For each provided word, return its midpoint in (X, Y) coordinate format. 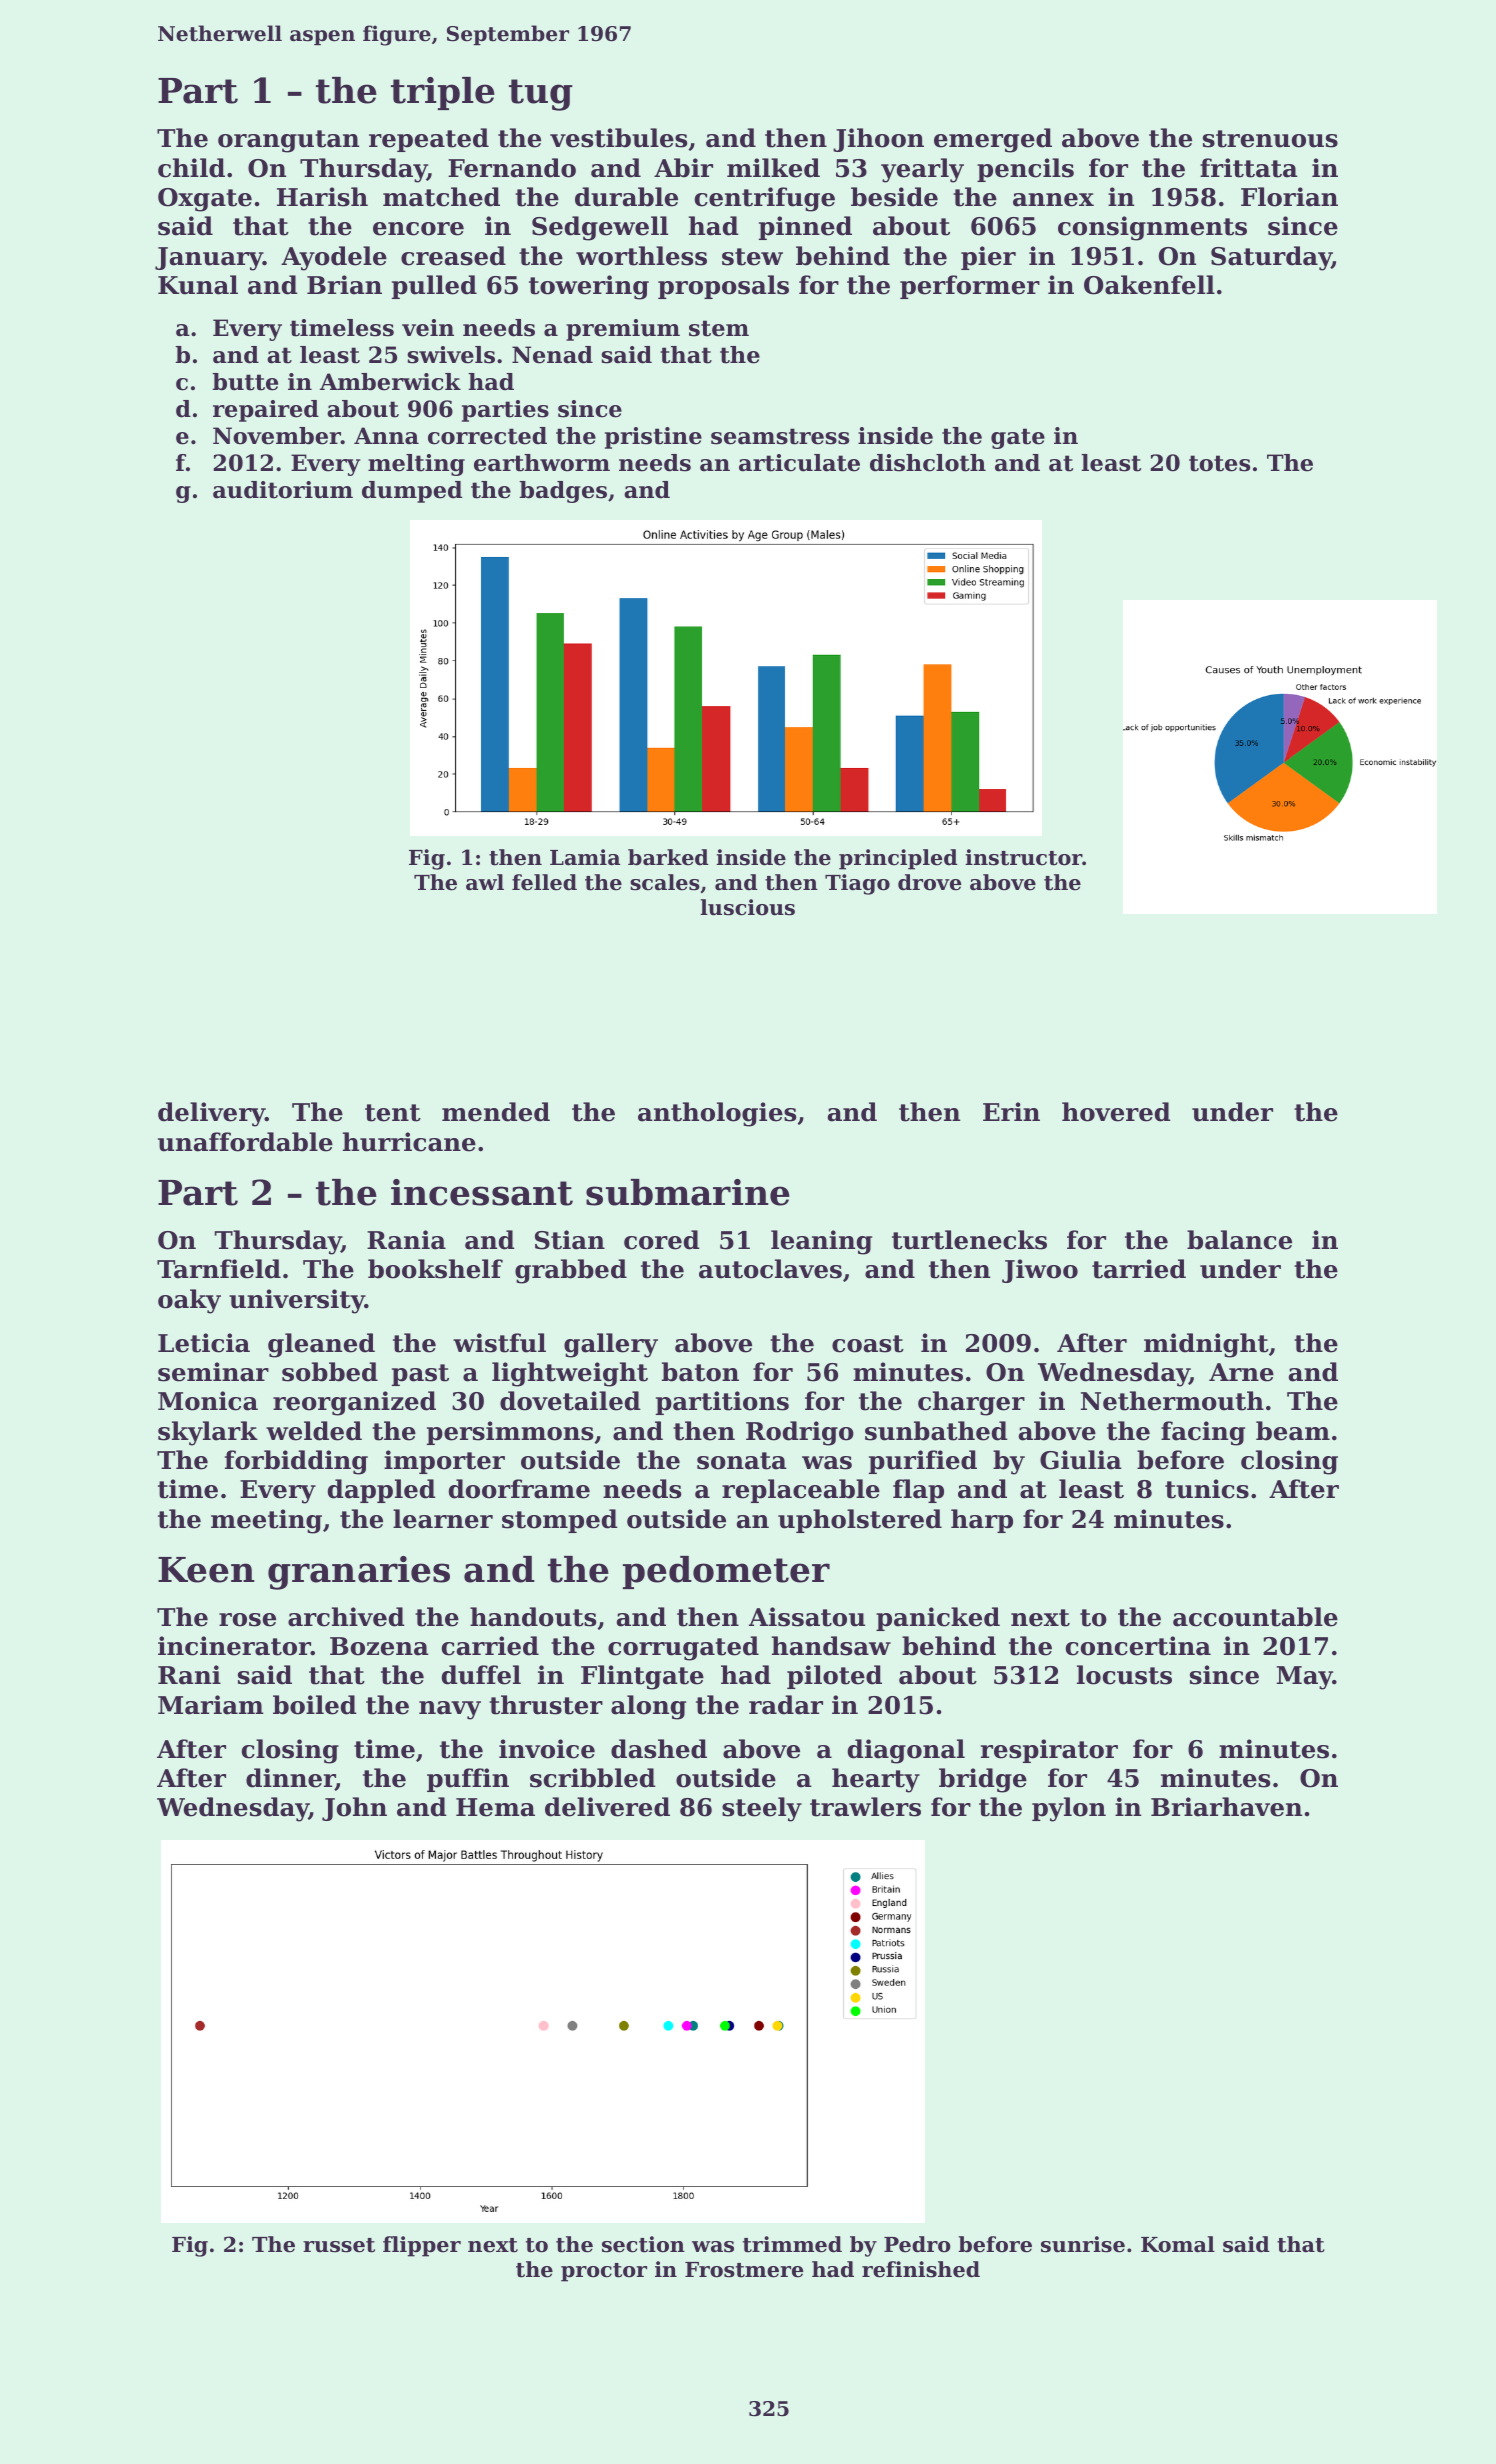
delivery (211, 1114)
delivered (607, 1807)
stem (719, 328)
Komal (1178, 2244)
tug (541, 95)
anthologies (717, 1114)
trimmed (792, 2244)
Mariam (211, 1705)
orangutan (288, 141)
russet (339, 2245)
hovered (1116, 1112)
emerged (993, 140)
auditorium (283, 490)
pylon (1069, 1809)
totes (1219, 463)
